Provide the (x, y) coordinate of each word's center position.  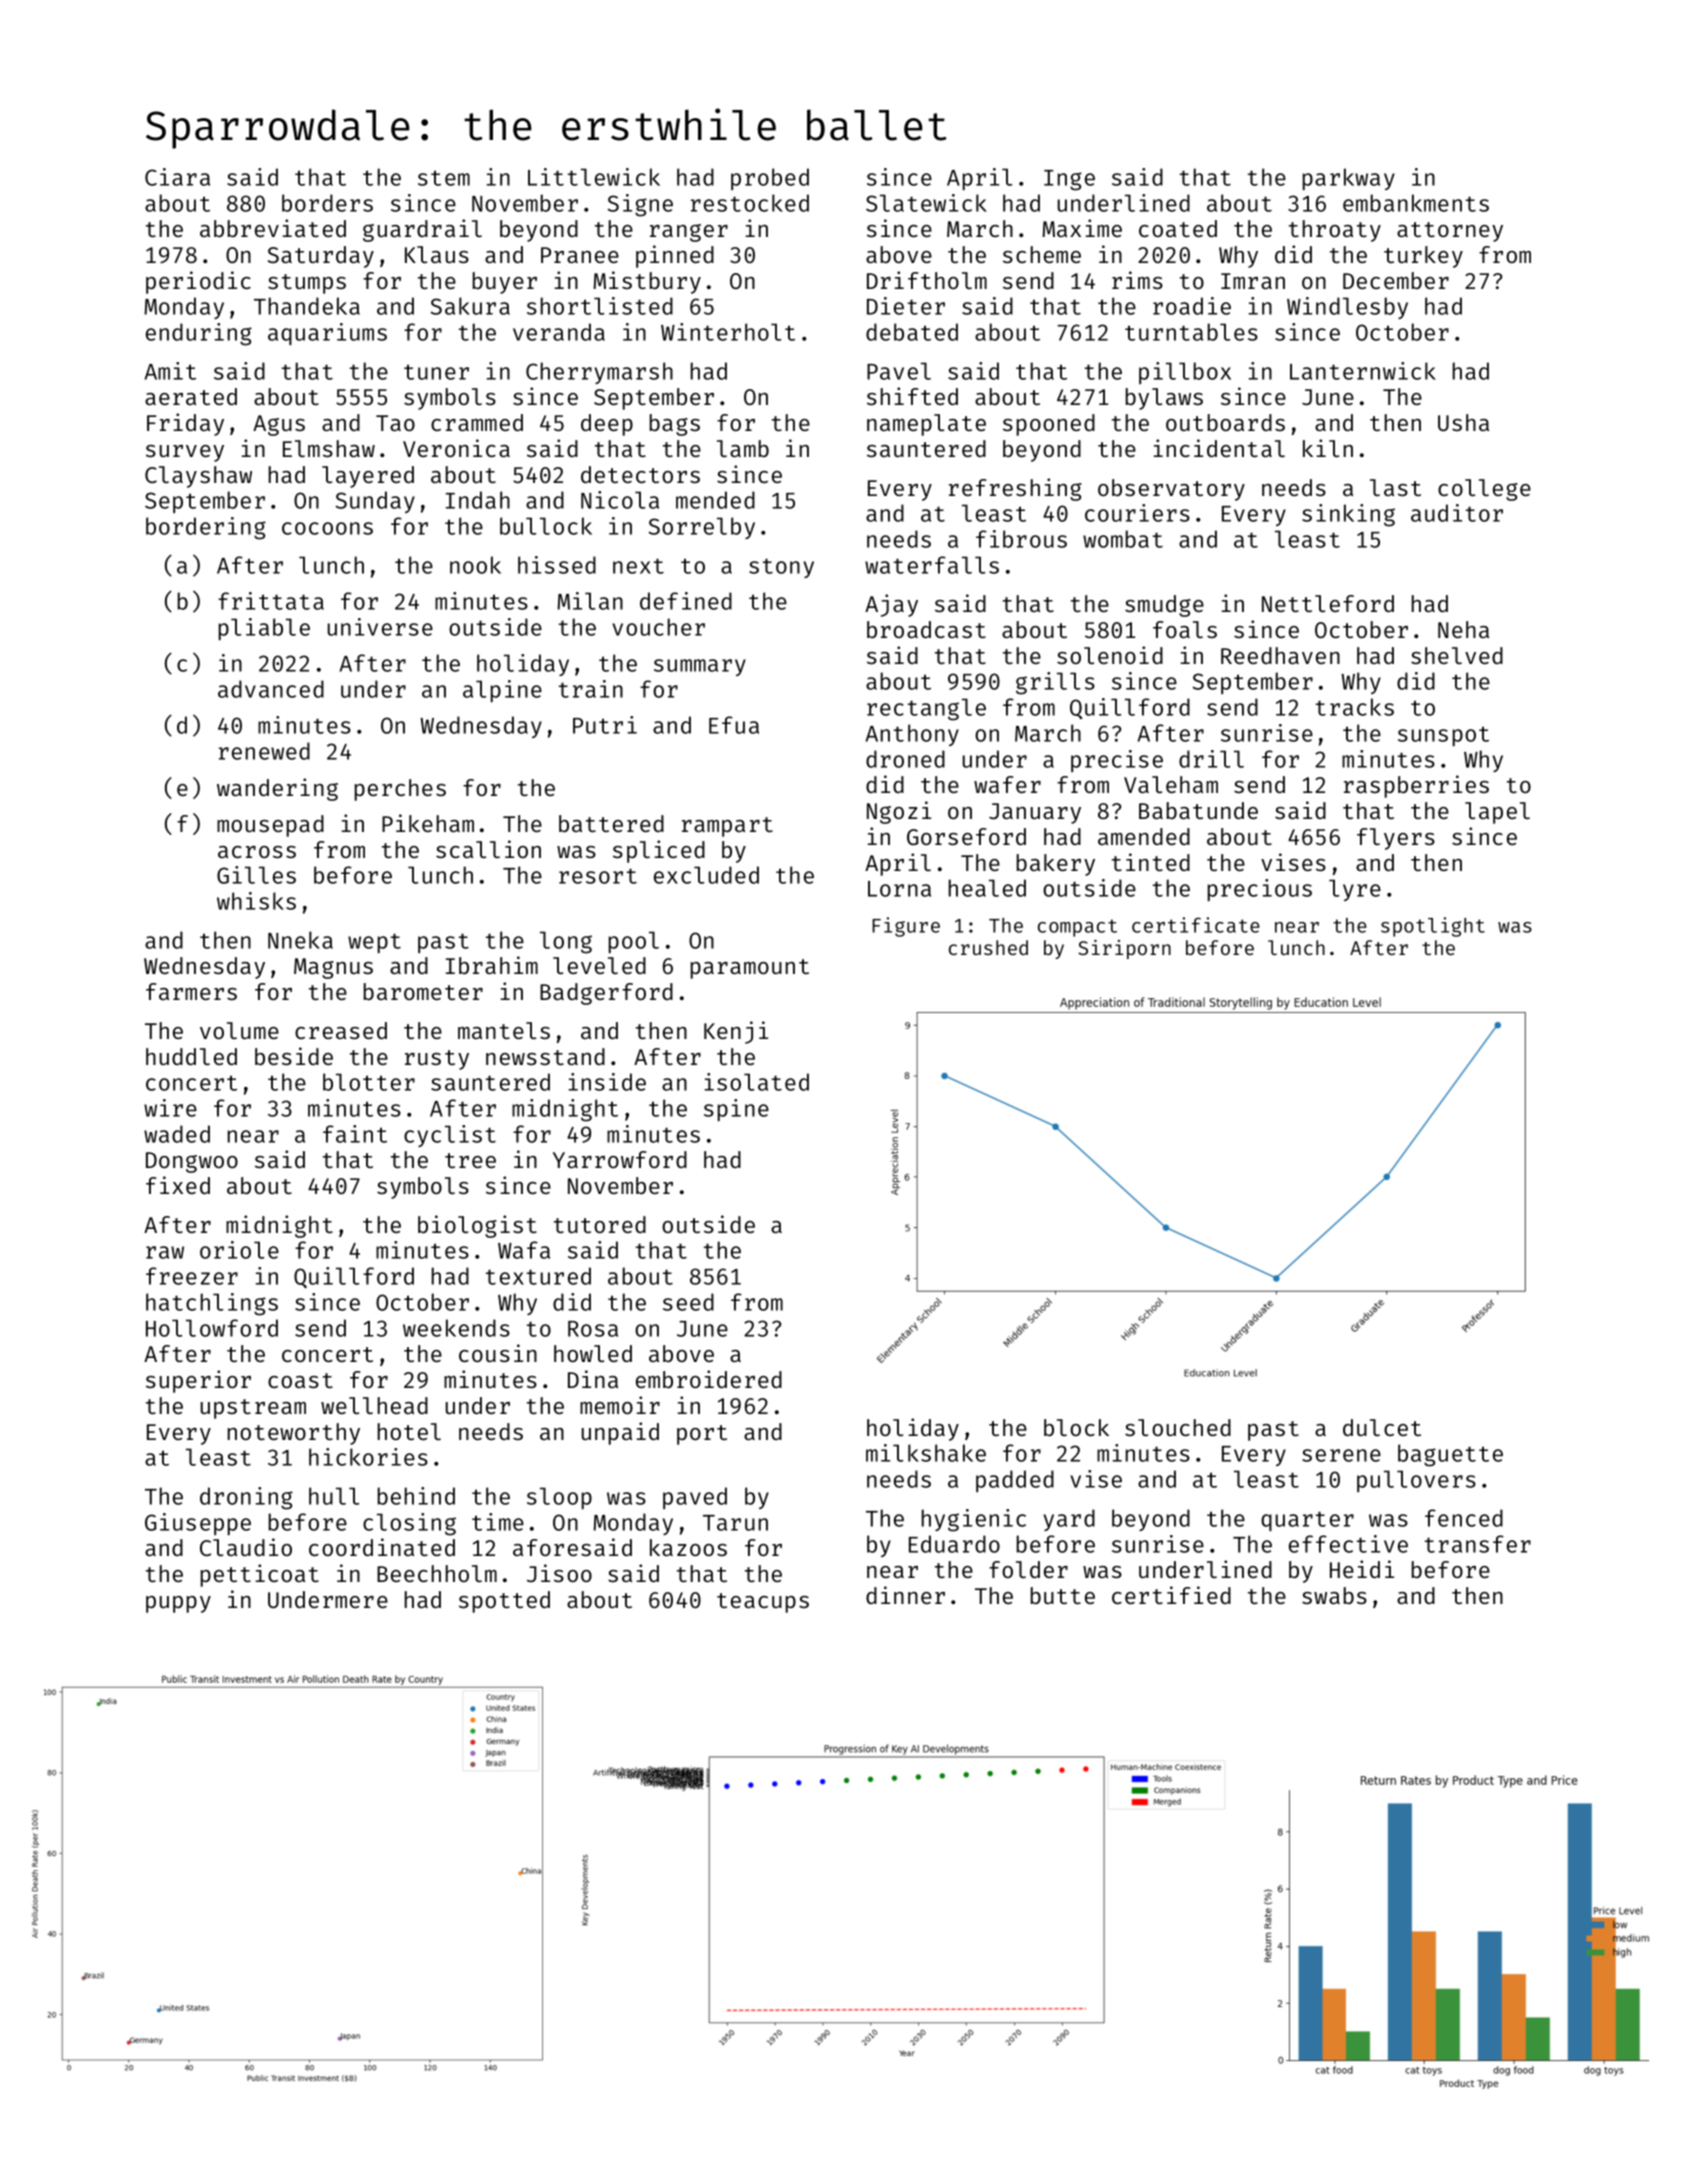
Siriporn (1124, 949)
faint (355, 1134)
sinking (1348, 515)
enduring (199, 334)
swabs (1334, 1595)
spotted (504, 1602)
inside (607, 1082)
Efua (734, 725)
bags (675, 425)
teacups (763, 1603)
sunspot (1443, 736)
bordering (206, 528)
